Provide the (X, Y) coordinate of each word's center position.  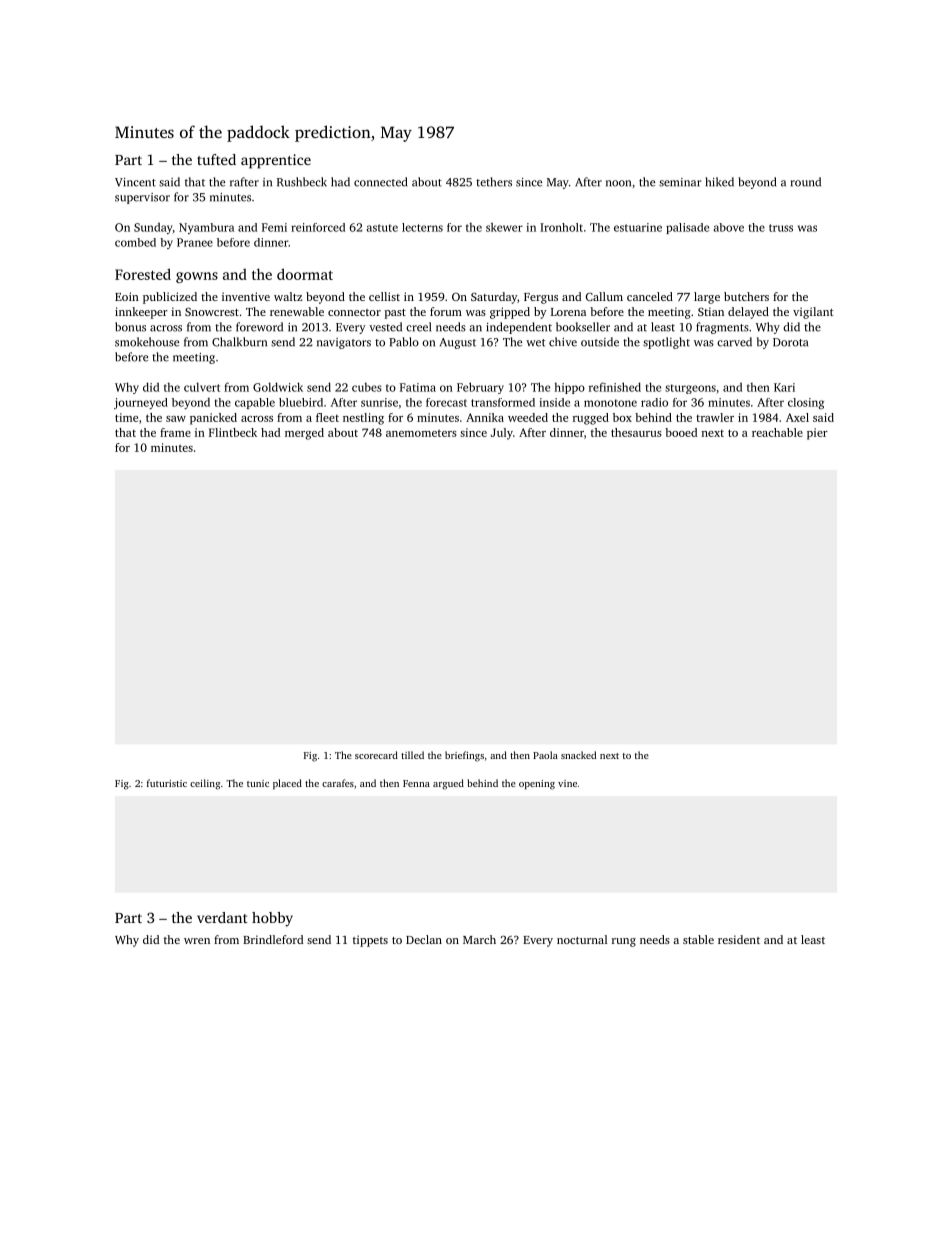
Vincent (135, 182)
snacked (578, 755)
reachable (777, 432)
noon (618, 183)
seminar (680, 182)
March (479, 939)
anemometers (421, 433)
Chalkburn (239, 342)
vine (567, 783)
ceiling (205, 784)
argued (448, 784)
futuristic (167, 783)
